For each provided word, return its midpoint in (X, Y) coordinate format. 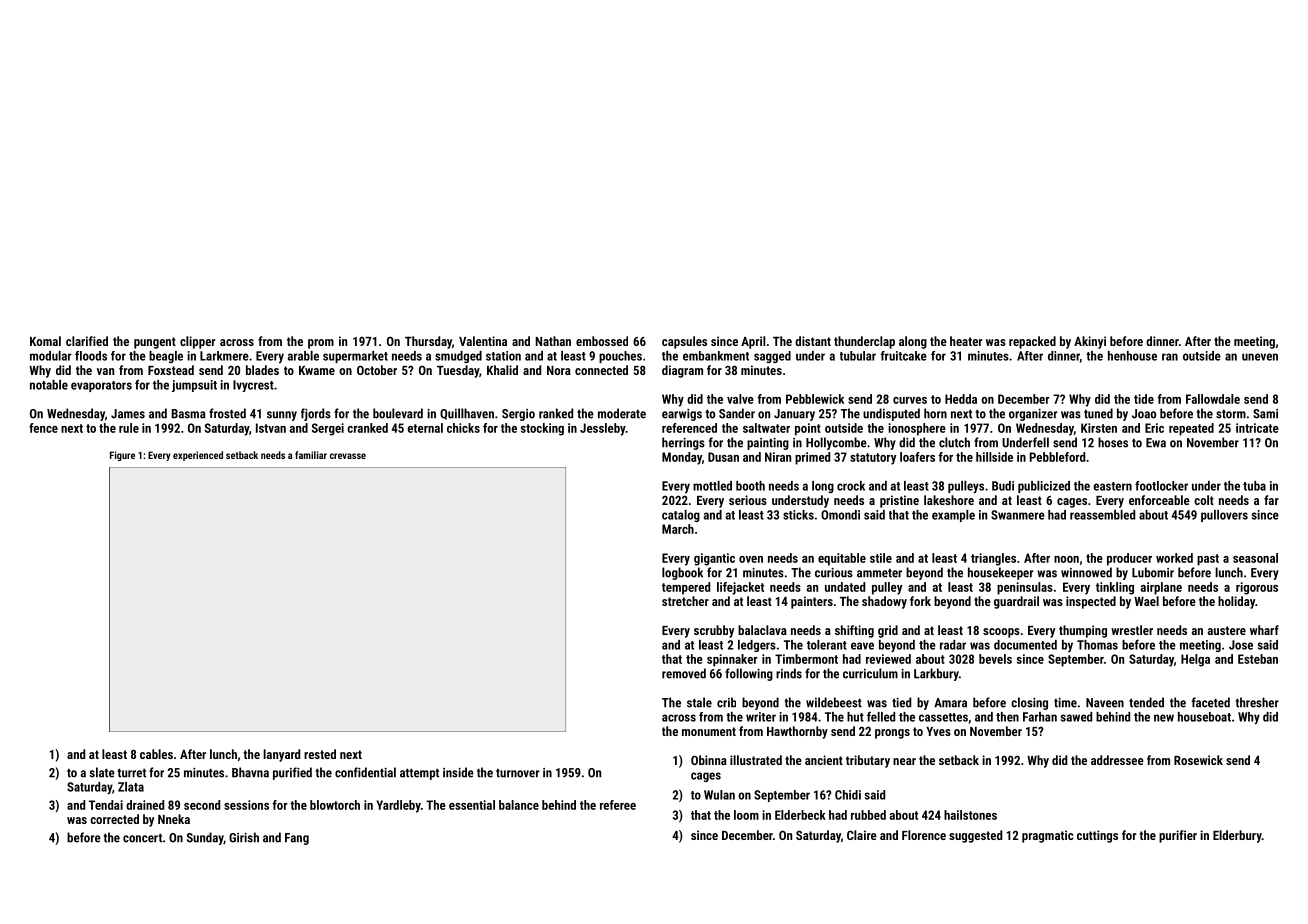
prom (321, 344)
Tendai (106, 805)
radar (953, 645)
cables (156, 754)
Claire (862, 835)
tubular (858, 356)
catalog (681, 516)
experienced (198, 456)
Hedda (961, 399)
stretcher (685, 601)
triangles (993, 559)
